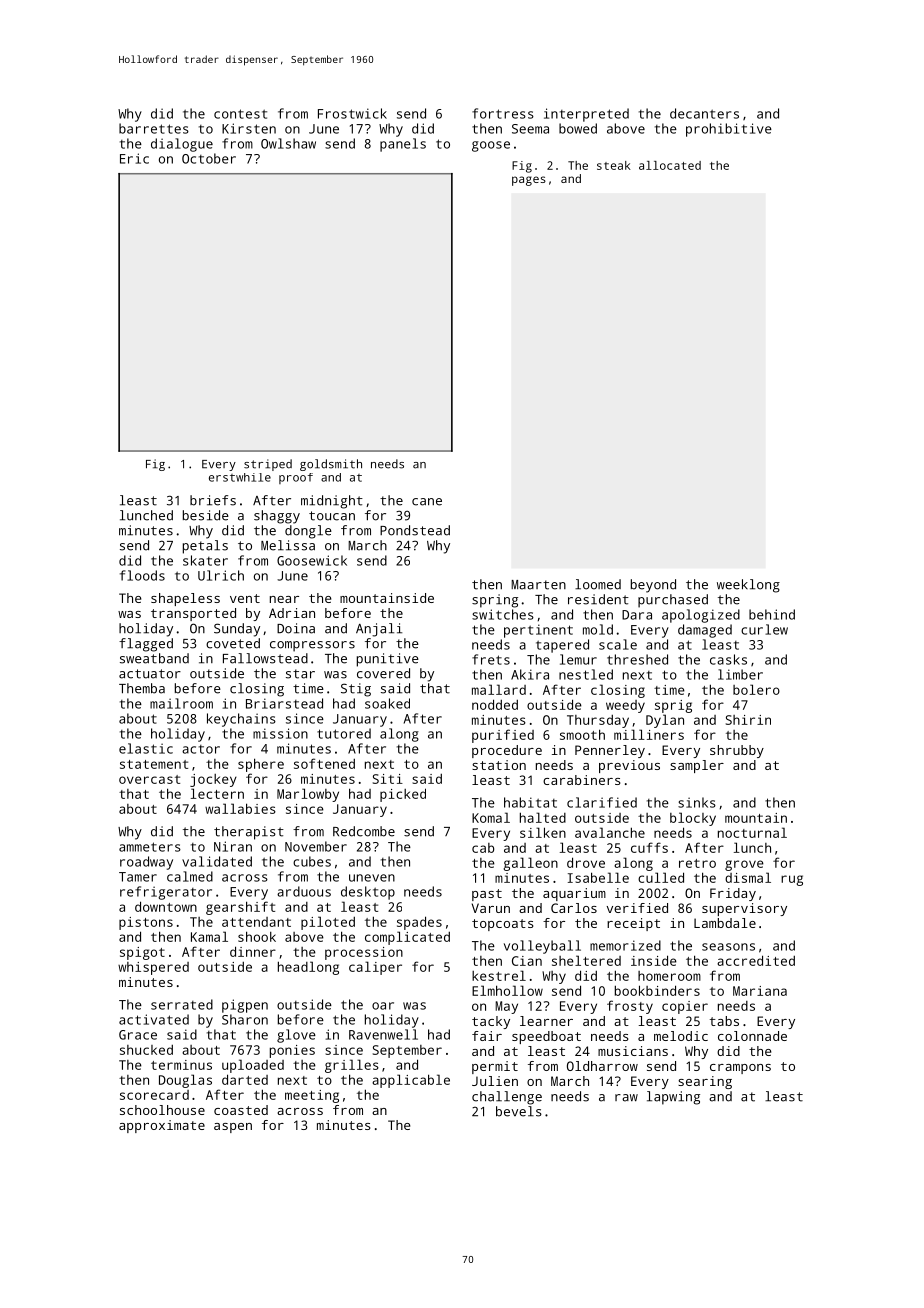 The width and height of the screenshot is (924, 1308). What do you see at coordinates (205, 547) in the screenshot?
I see `petals` at bounding box center [205, 547].
